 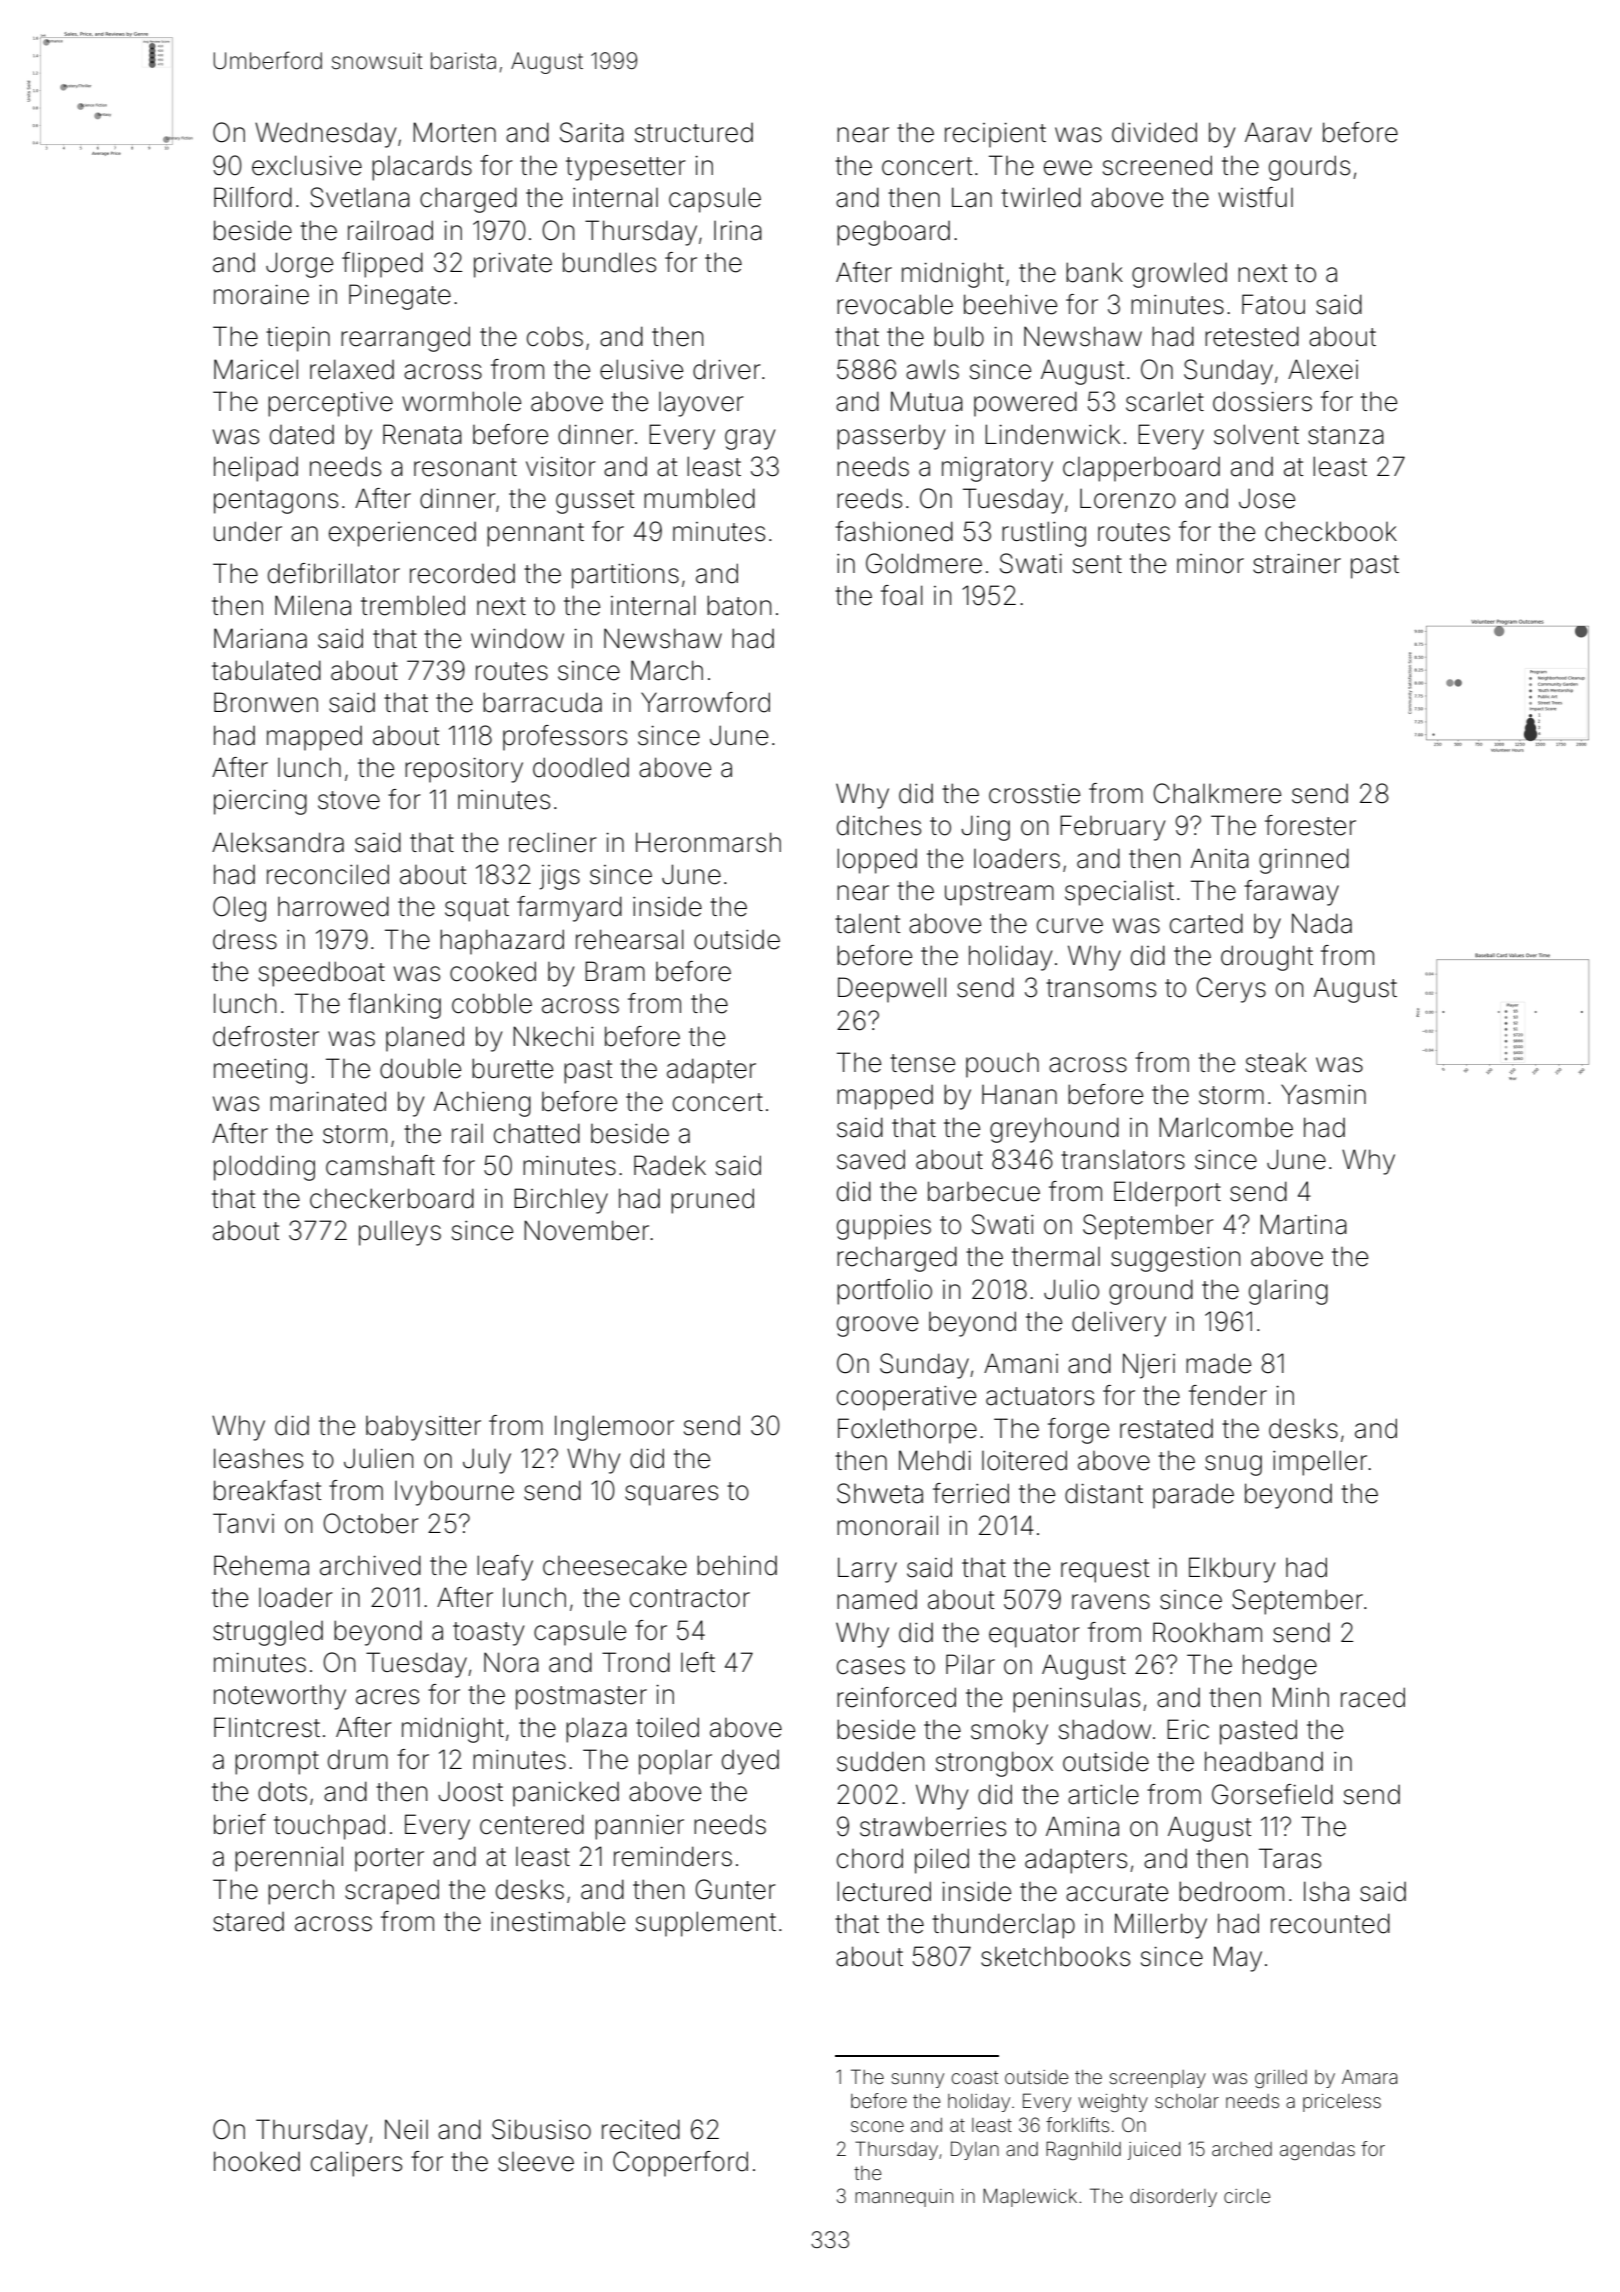 What do you see at coordinates (555, 336) in the screenshot?
I see `cobs` at bounding box center [555, 336].
